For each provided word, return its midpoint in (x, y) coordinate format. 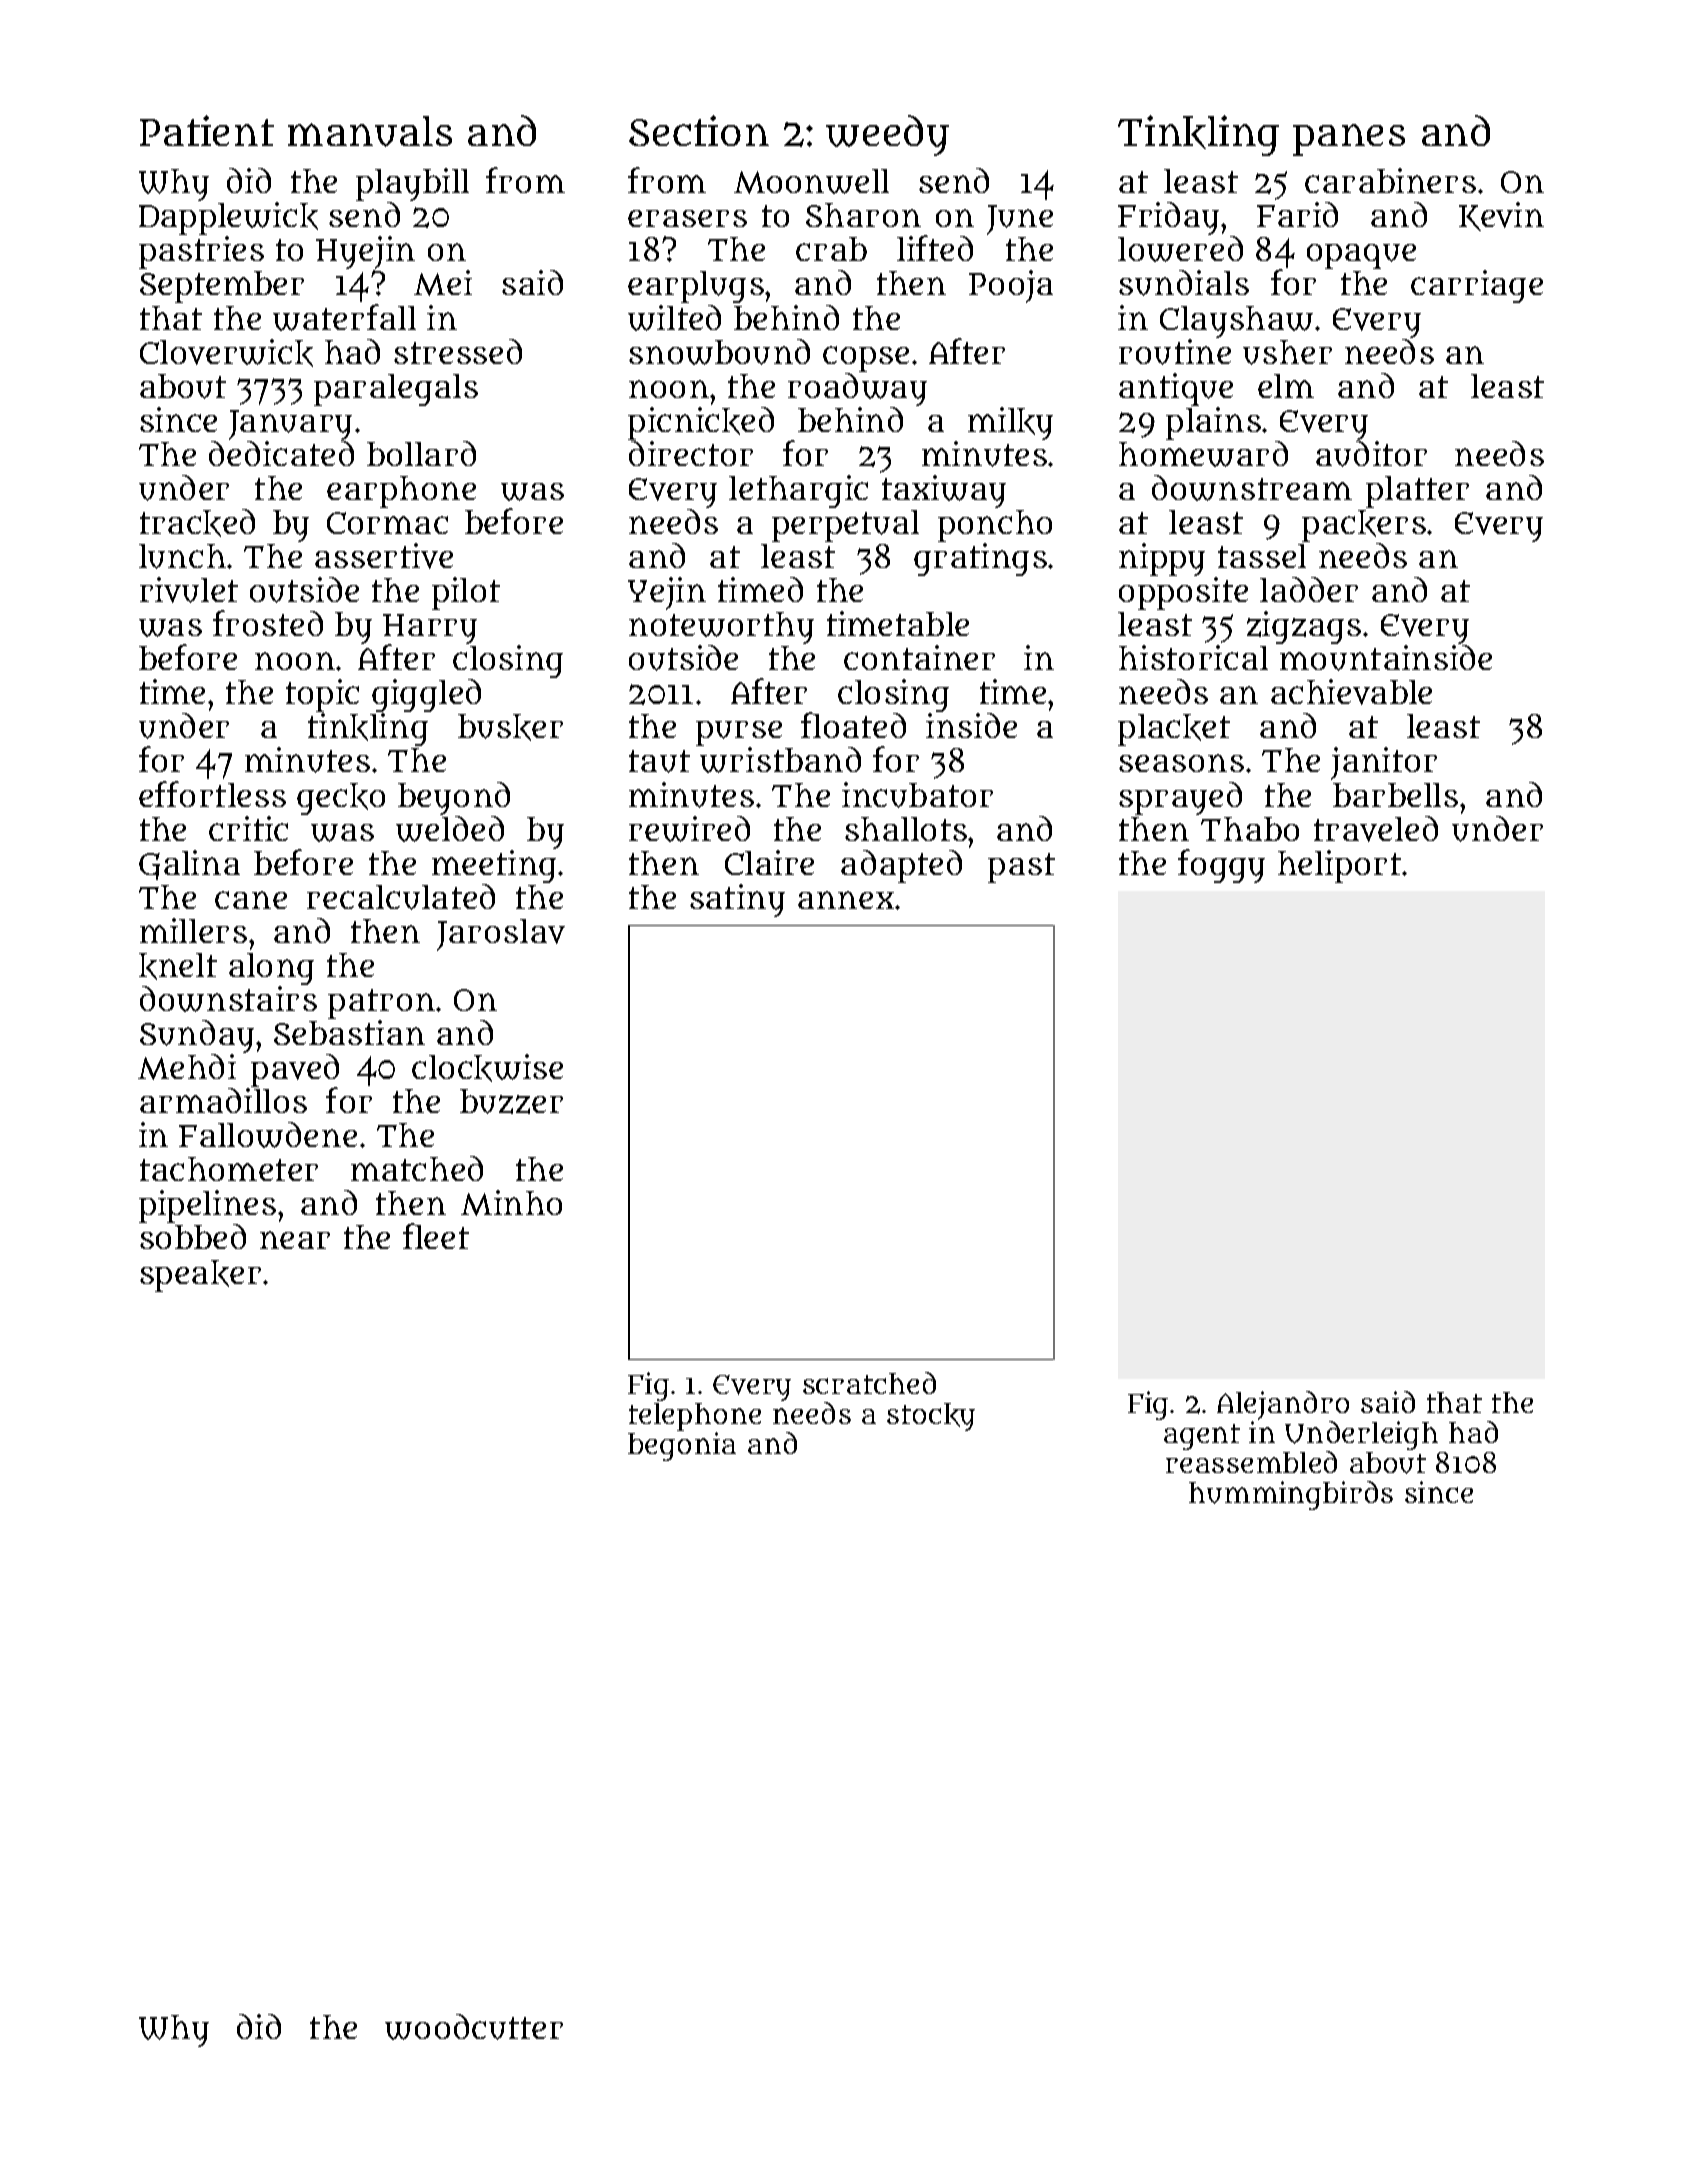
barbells (1395, 795)
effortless (212, 794)
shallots (906, 829)
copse (866, 359)
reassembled (1251, 1462)
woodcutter (474, 2027)
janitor (1384, 763)
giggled (426, 695)
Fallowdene (268, 1135)
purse (739, 733)
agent (1202, 1437)
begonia (682, 1446)
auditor (1371, 454)
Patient (207, 130)
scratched (869, 1383)
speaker (200, 1276)
